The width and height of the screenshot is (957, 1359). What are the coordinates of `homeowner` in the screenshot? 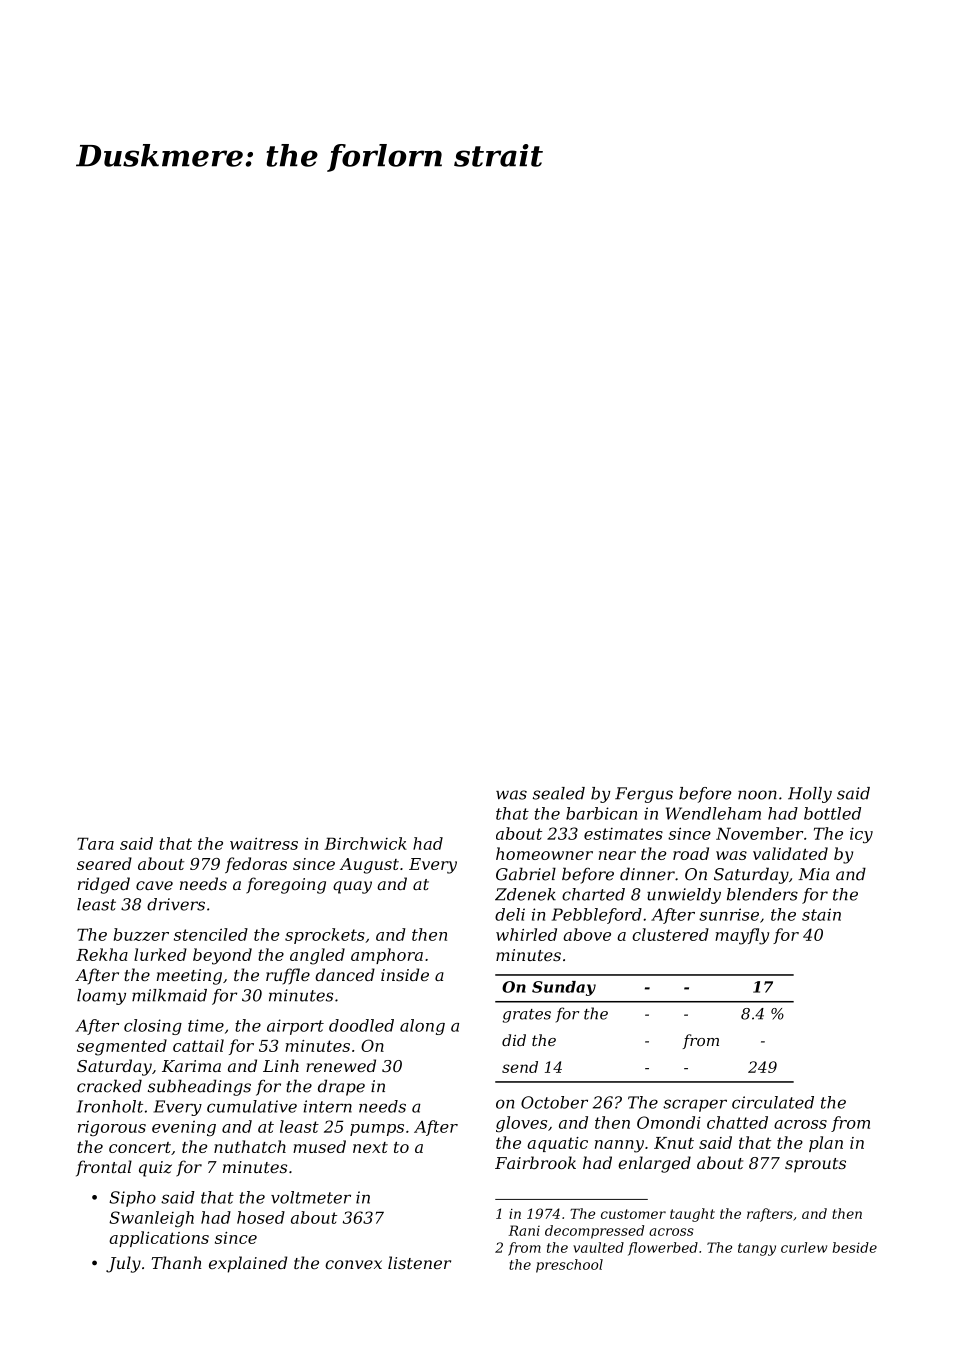 It's located at (544, 853).
